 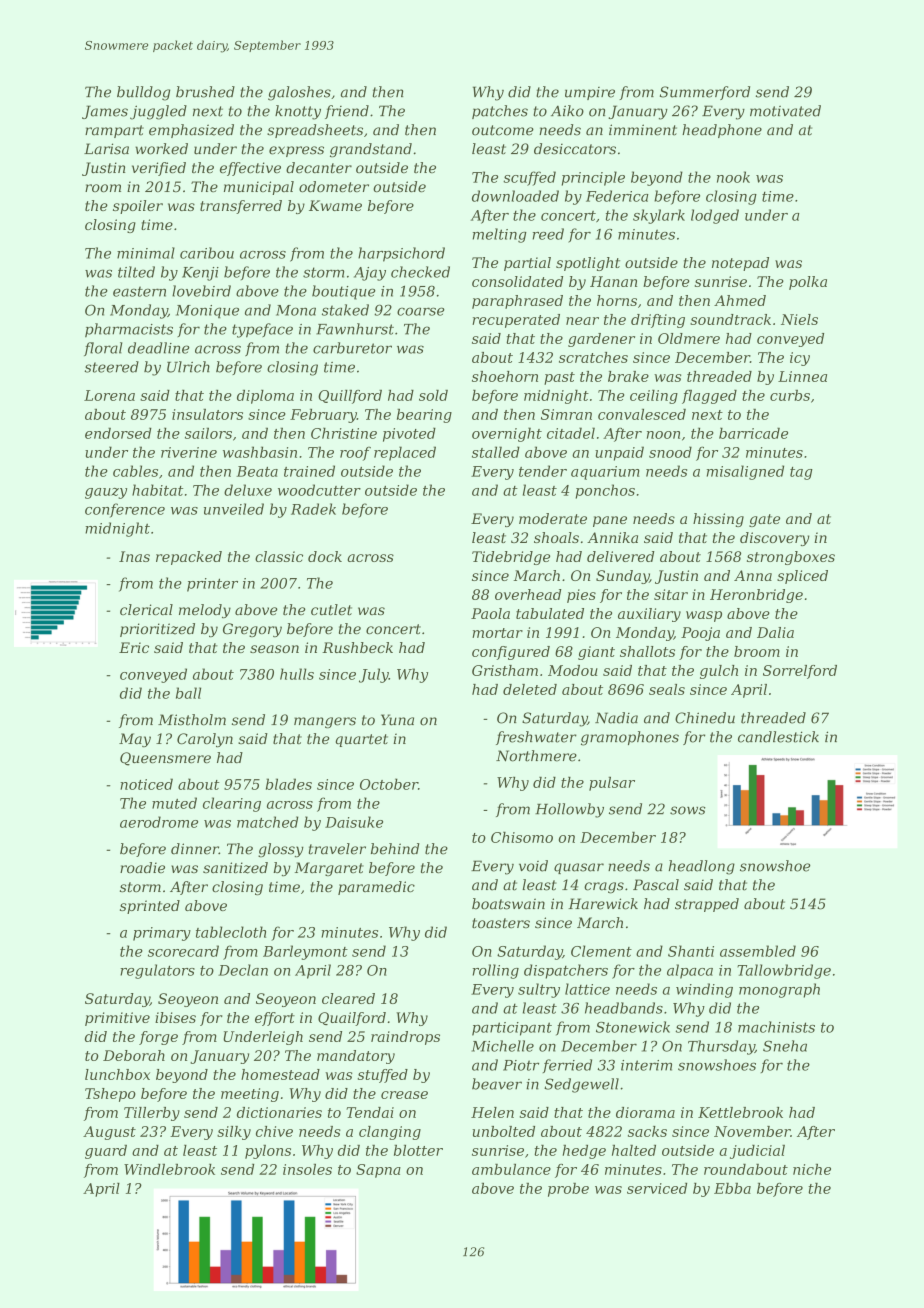 I want to click on Margaret, so click(x=329, y=869).
